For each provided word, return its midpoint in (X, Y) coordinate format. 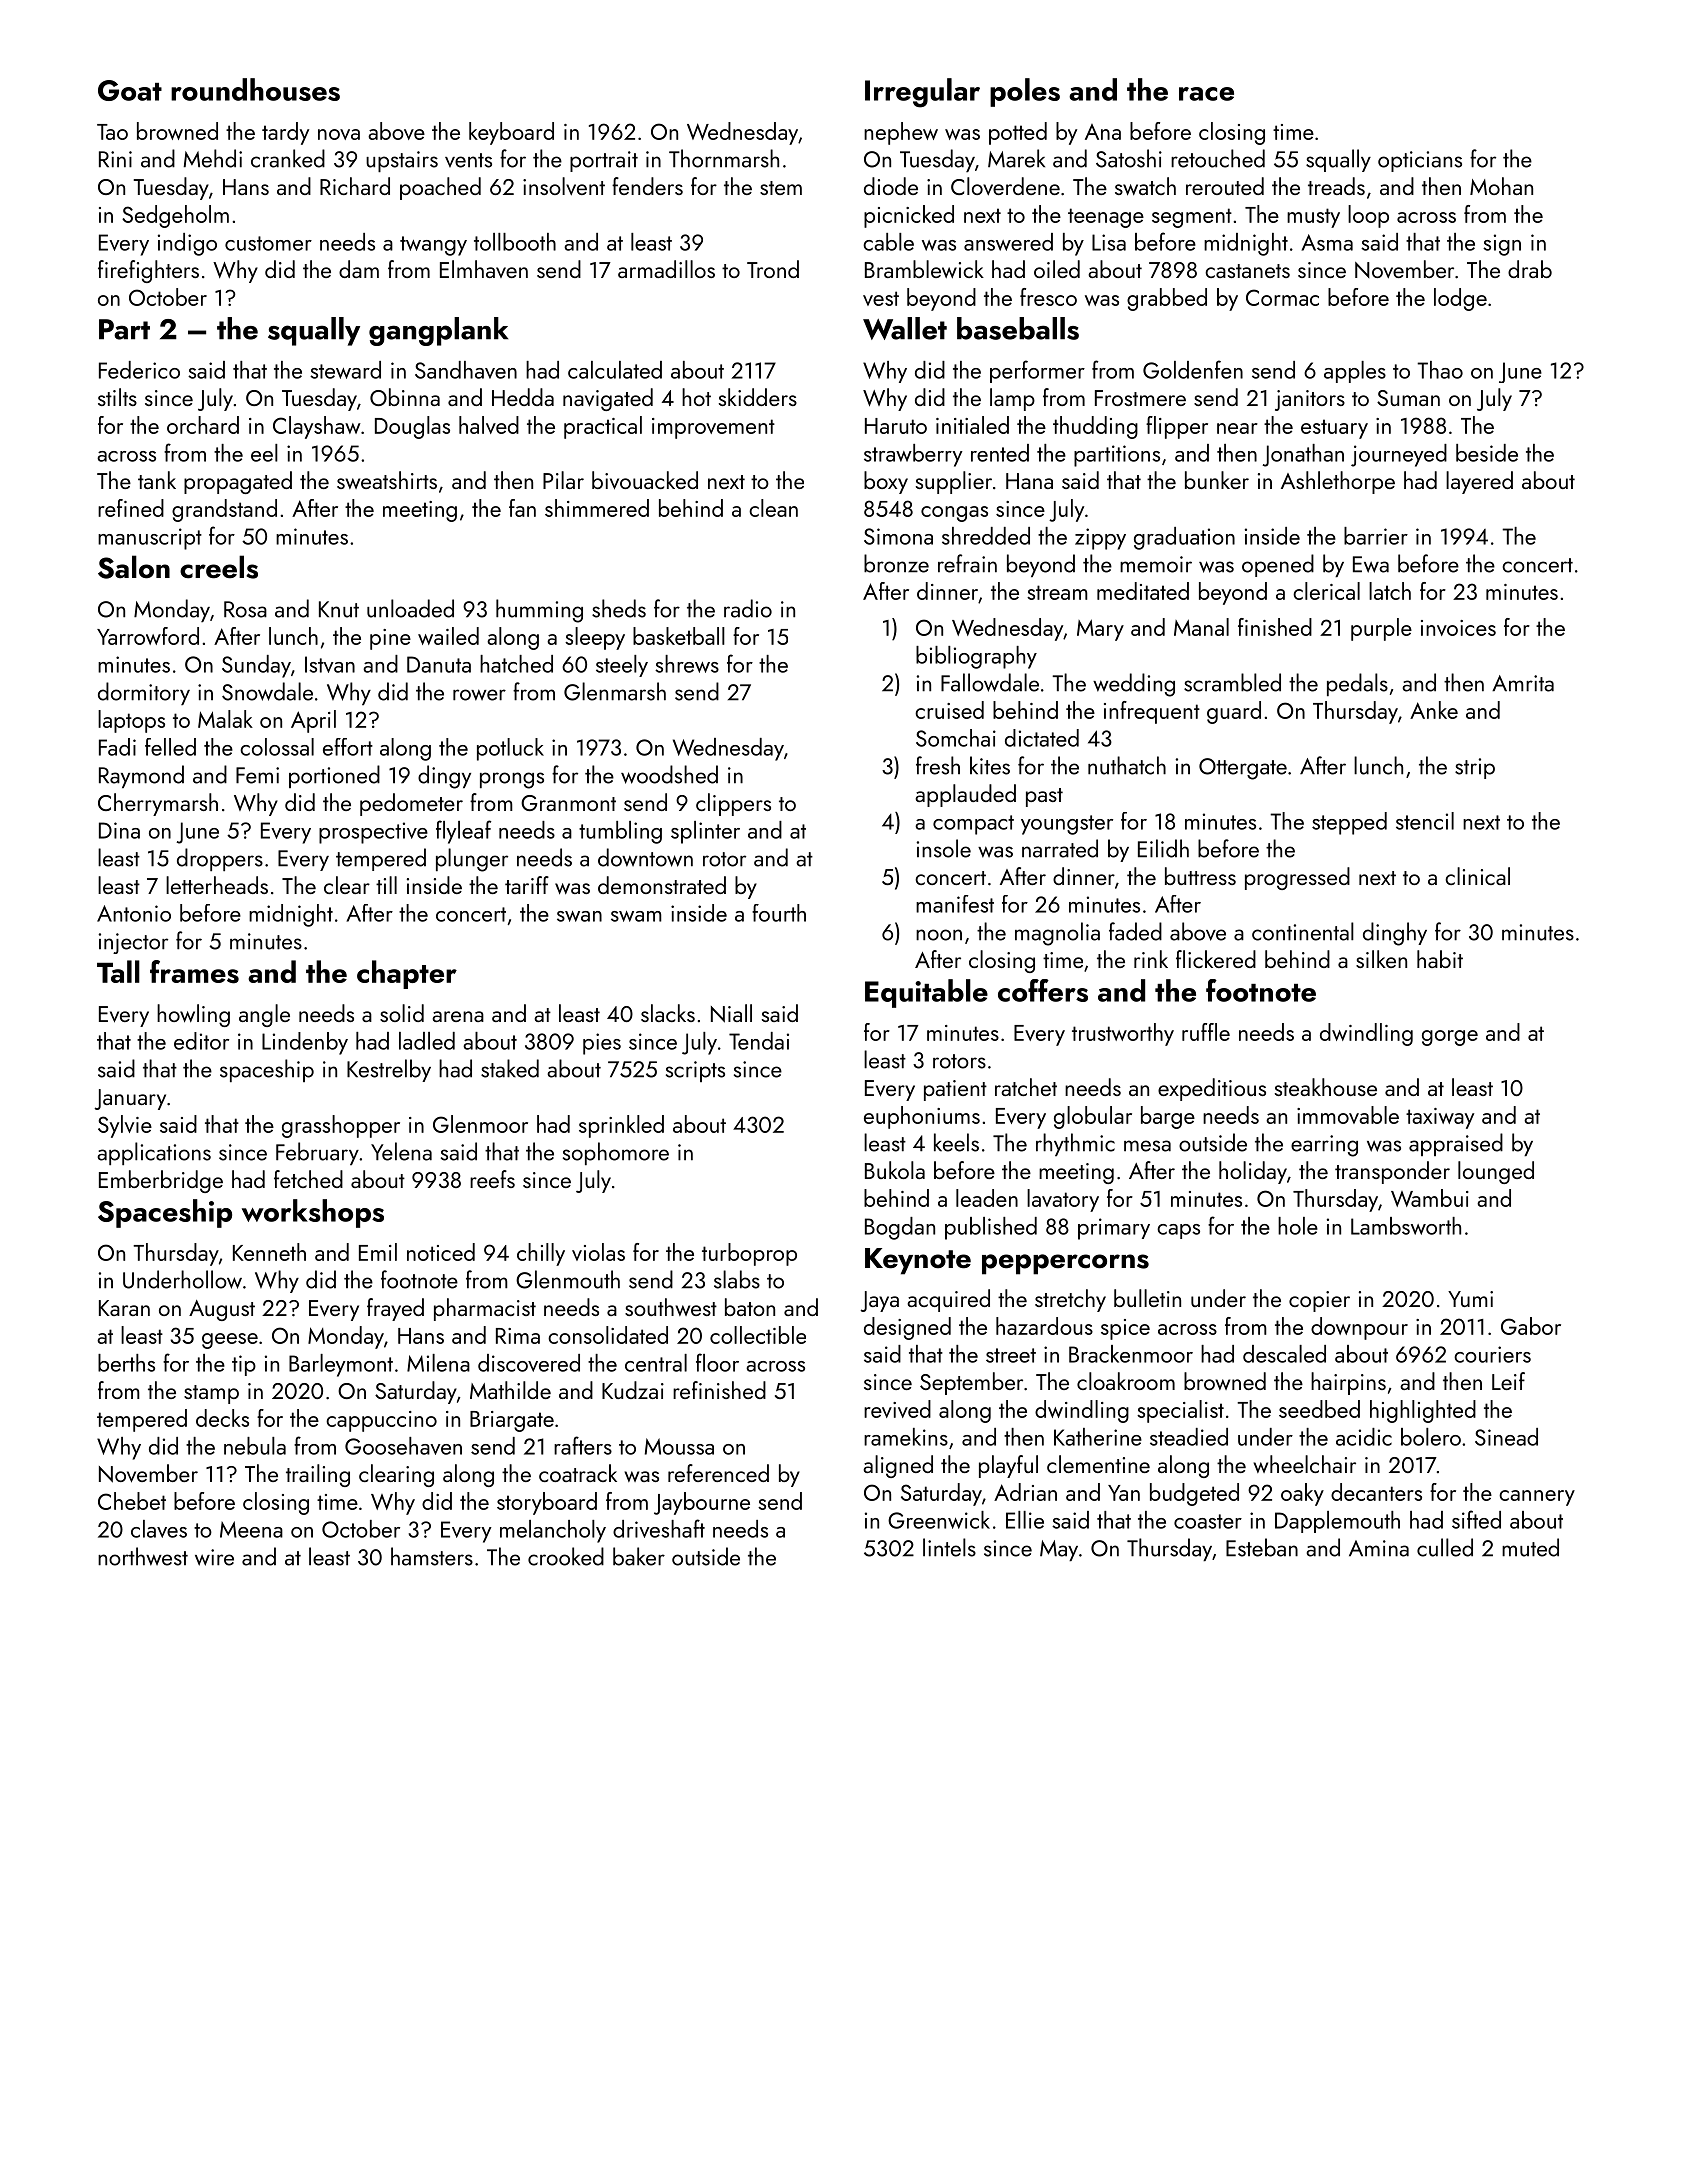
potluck (510, 749)
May (1059, 1550)
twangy (433, 246)
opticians (1420, 161)
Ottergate (1243, 769)
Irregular (922, 93)
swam (636, 916)
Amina (1379, 1548)
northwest (143, 1556)
